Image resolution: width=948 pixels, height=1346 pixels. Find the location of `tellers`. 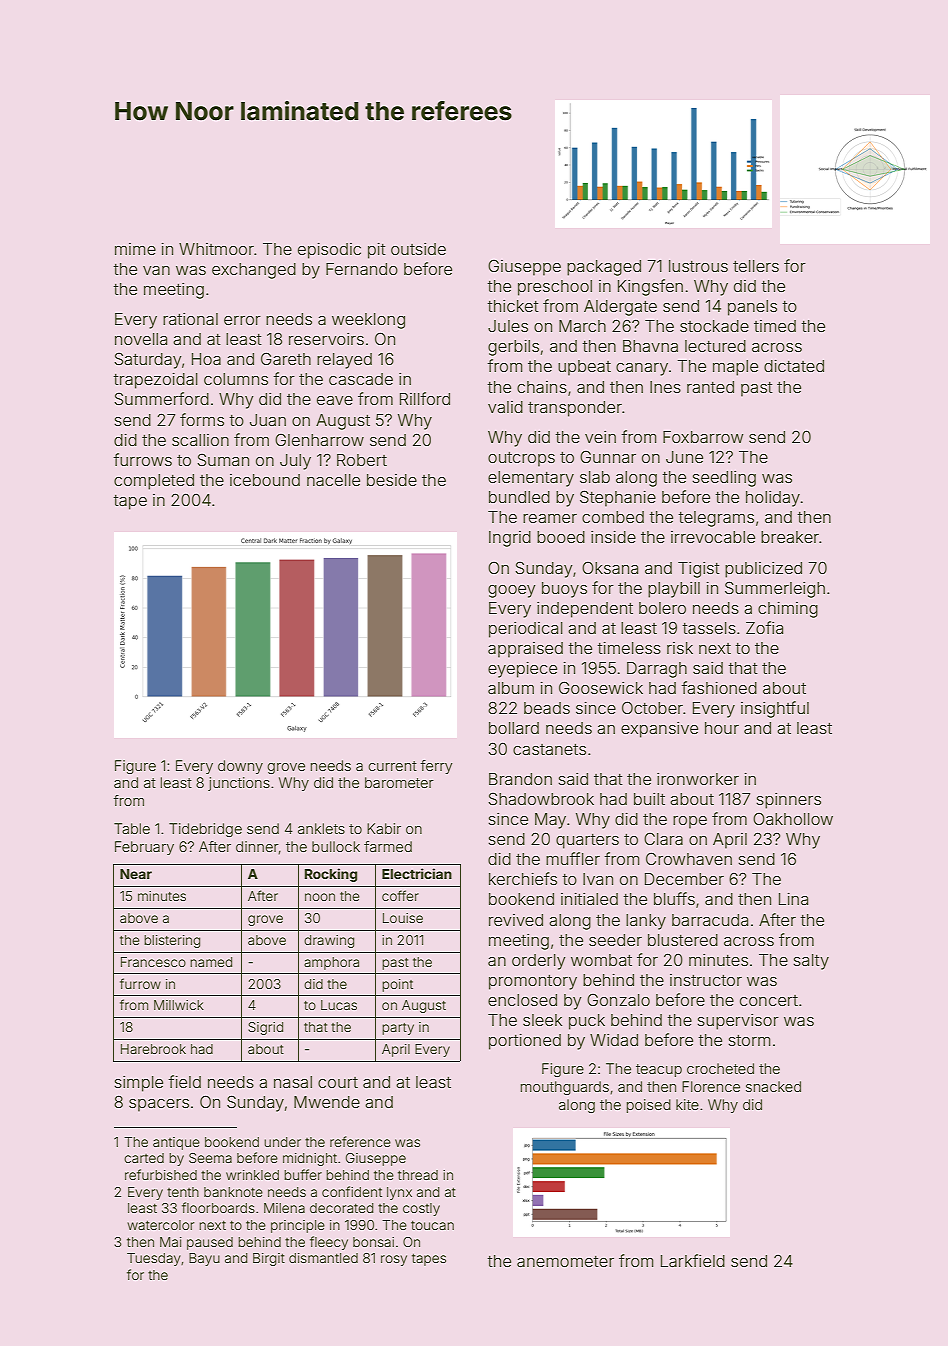

tellers is located at coordinates (756, 266).
